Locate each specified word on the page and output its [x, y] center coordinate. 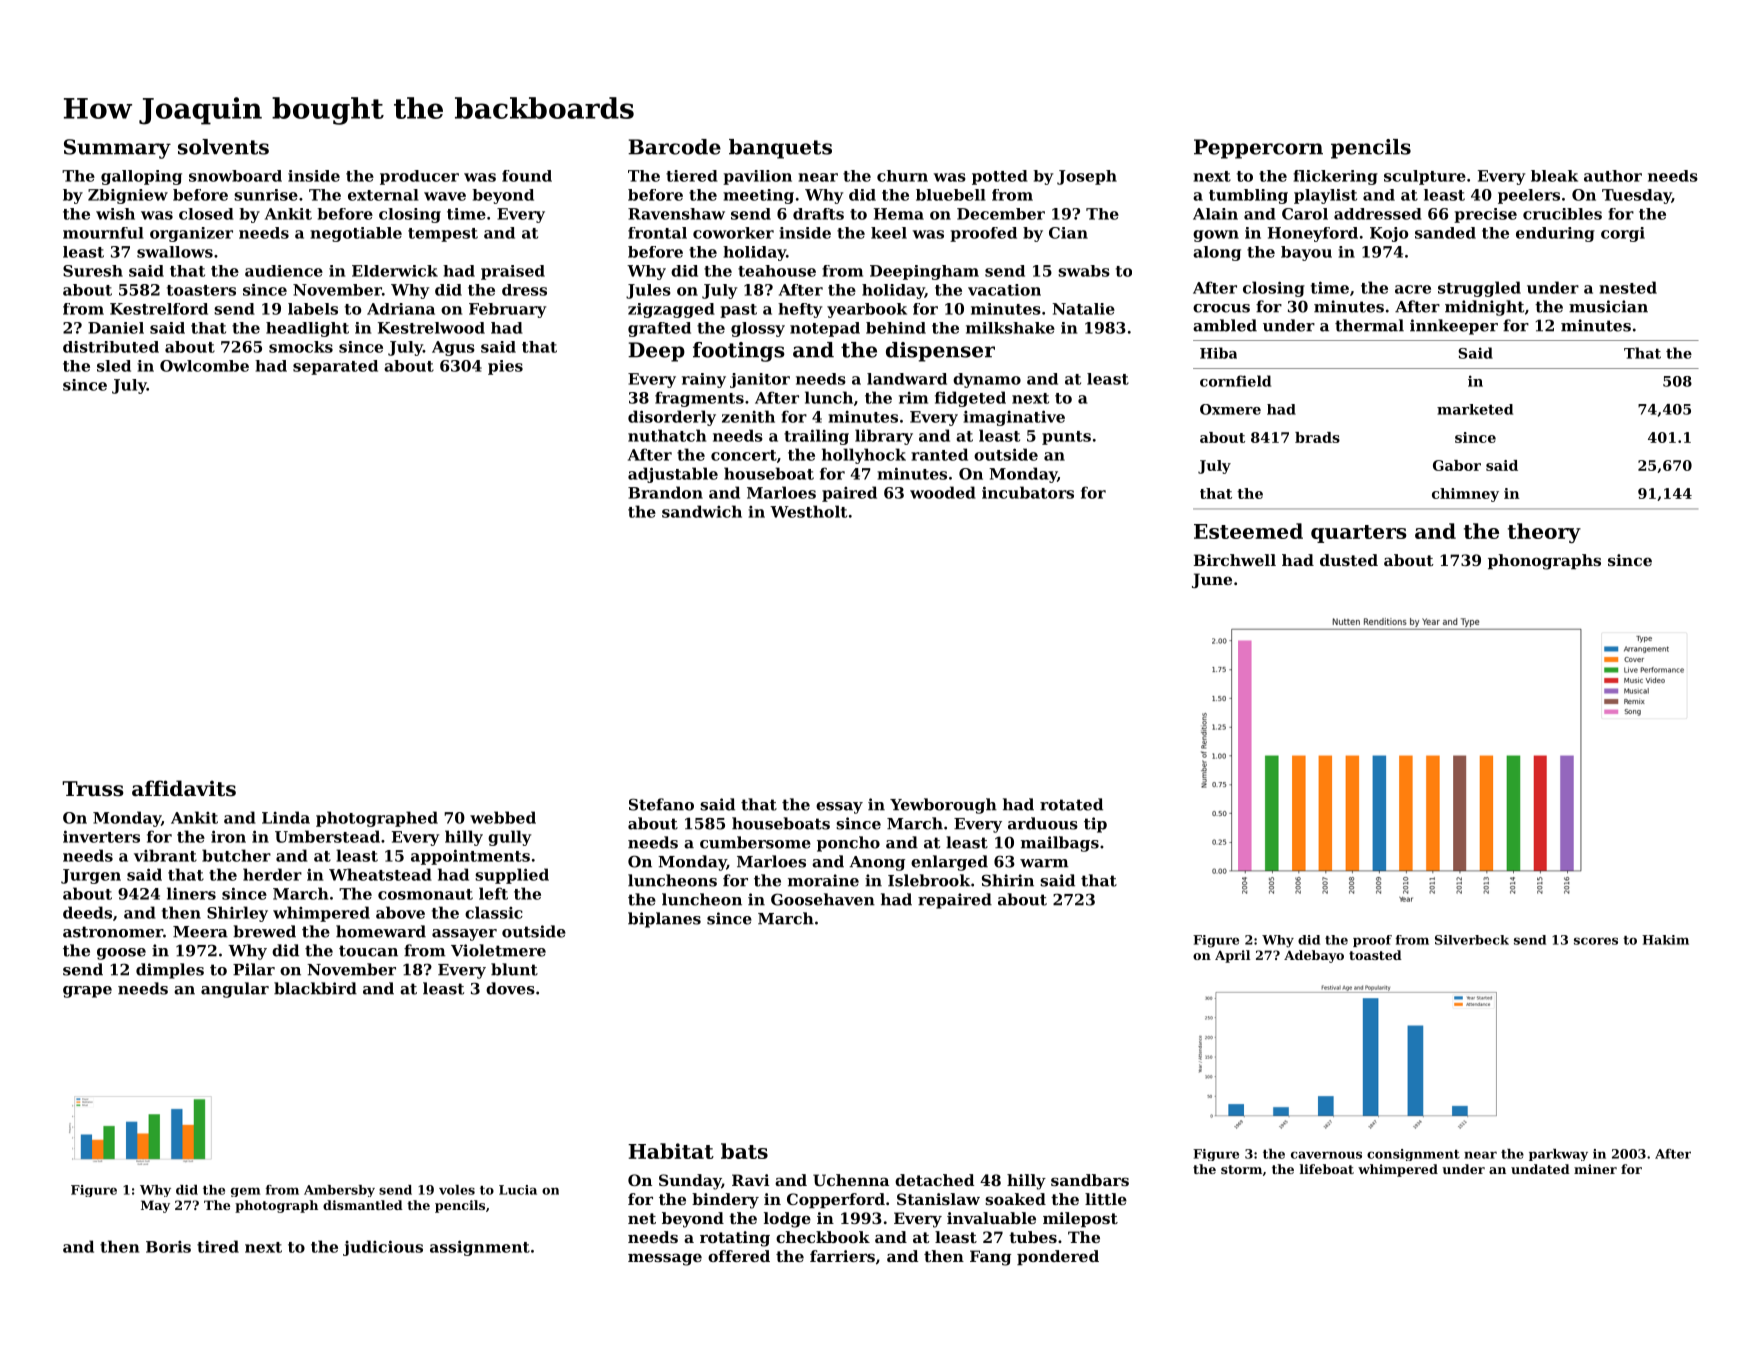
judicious [383, 1248]
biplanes [664, 920]
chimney [1465, 495]
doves [510, 988]
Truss [93, 789]
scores [1596, 941]
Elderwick [395, 271]
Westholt [808, 511]
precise [1485, 215]
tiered [692, 176]
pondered [1058, 1257]
